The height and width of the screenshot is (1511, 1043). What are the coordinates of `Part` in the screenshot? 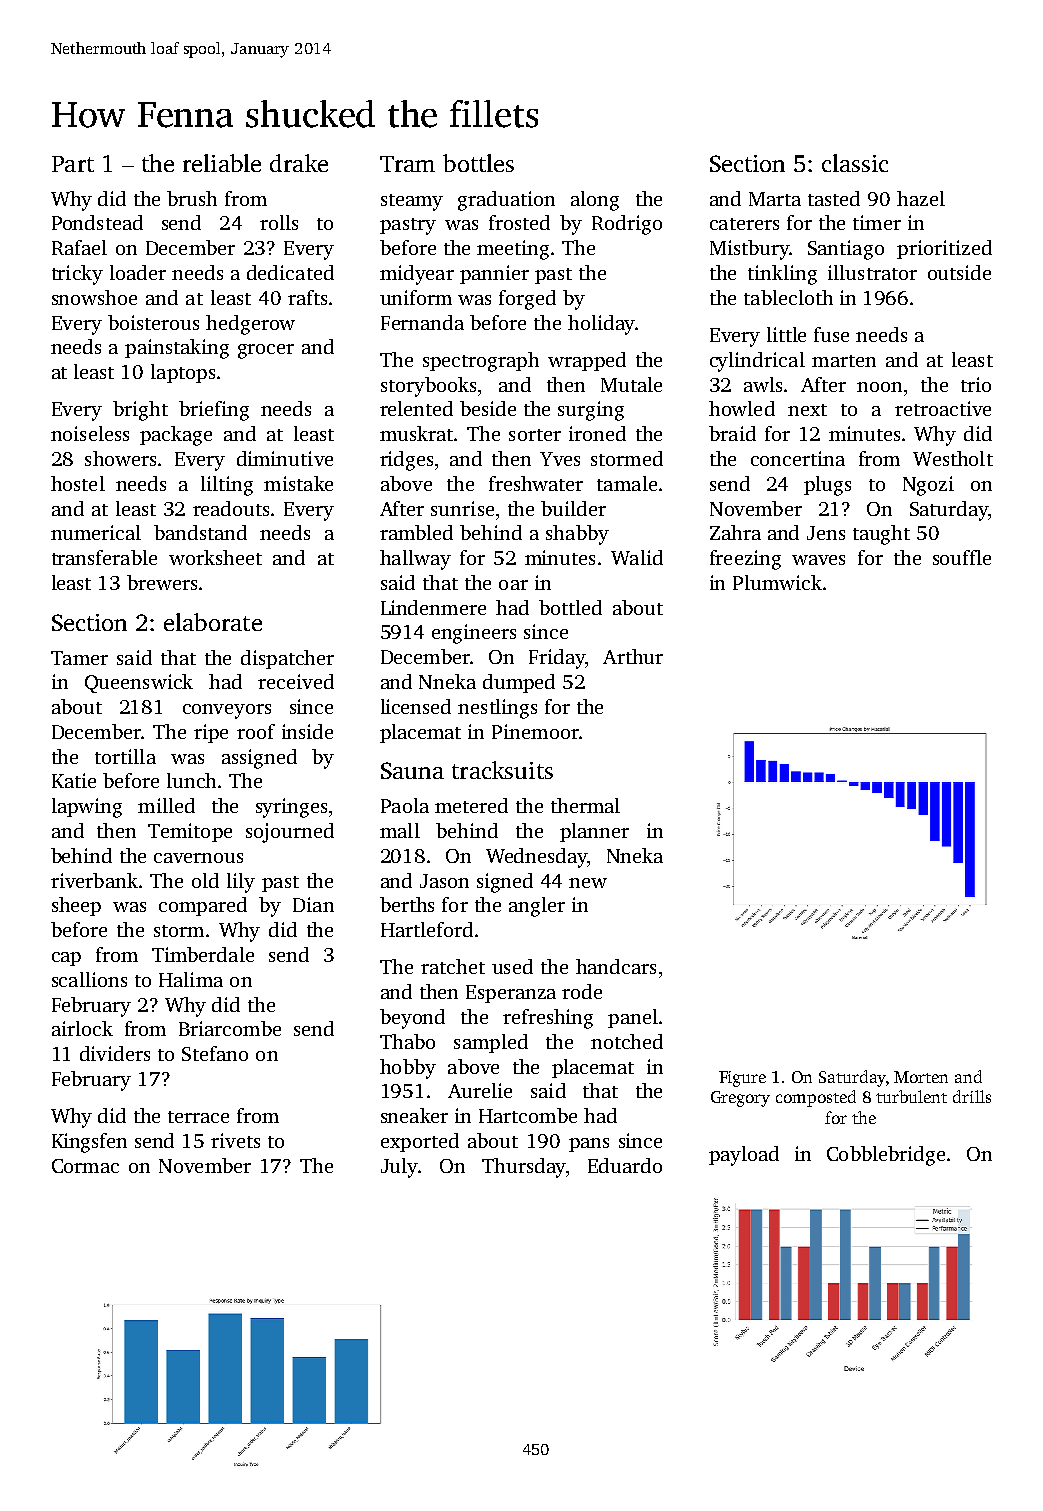 It's located at (73, 164).
